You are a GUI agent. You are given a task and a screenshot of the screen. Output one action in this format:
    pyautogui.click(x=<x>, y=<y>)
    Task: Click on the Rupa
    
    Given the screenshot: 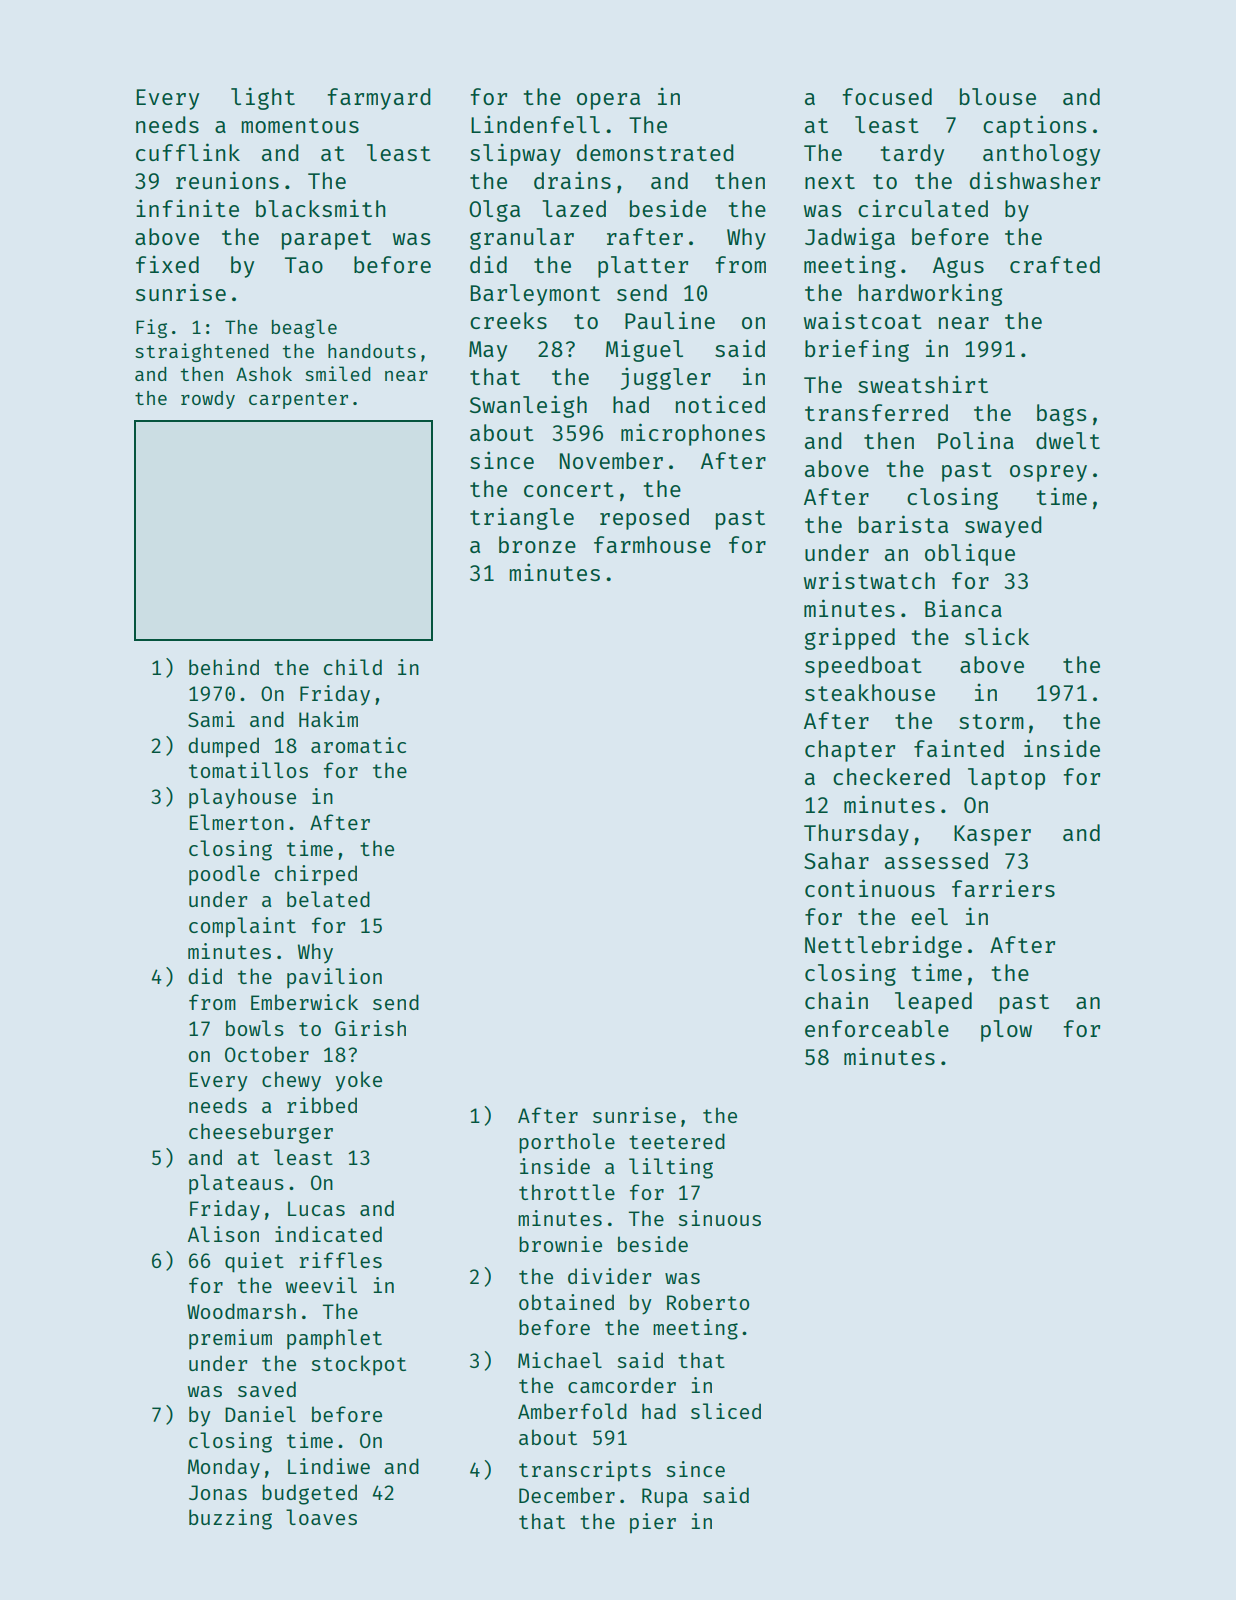 What is the action you would take?
    pyautogui.click(x=665, y=1498)
